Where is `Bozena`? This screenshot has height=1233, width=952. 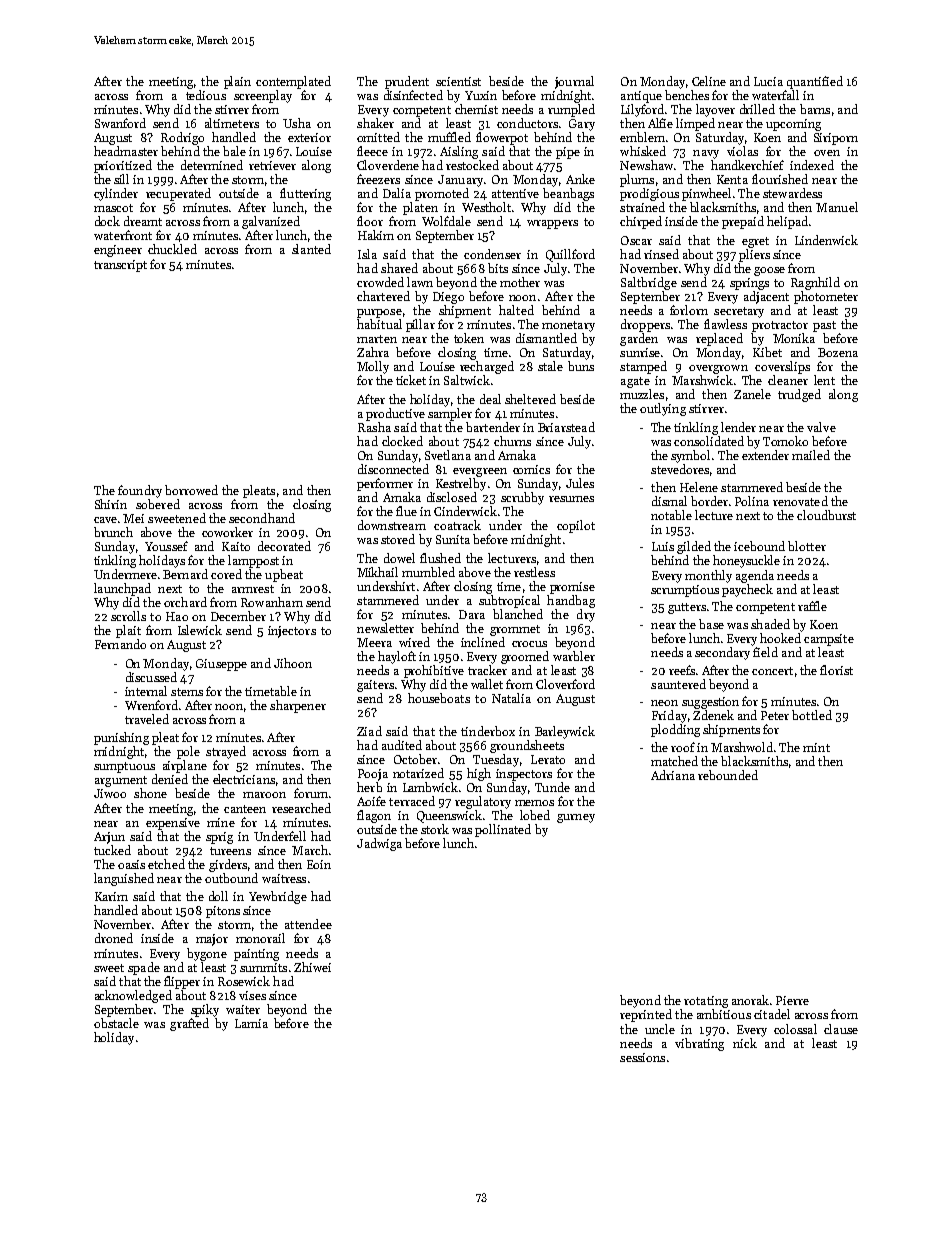
Bozena is located at coordinates (838, 352).
